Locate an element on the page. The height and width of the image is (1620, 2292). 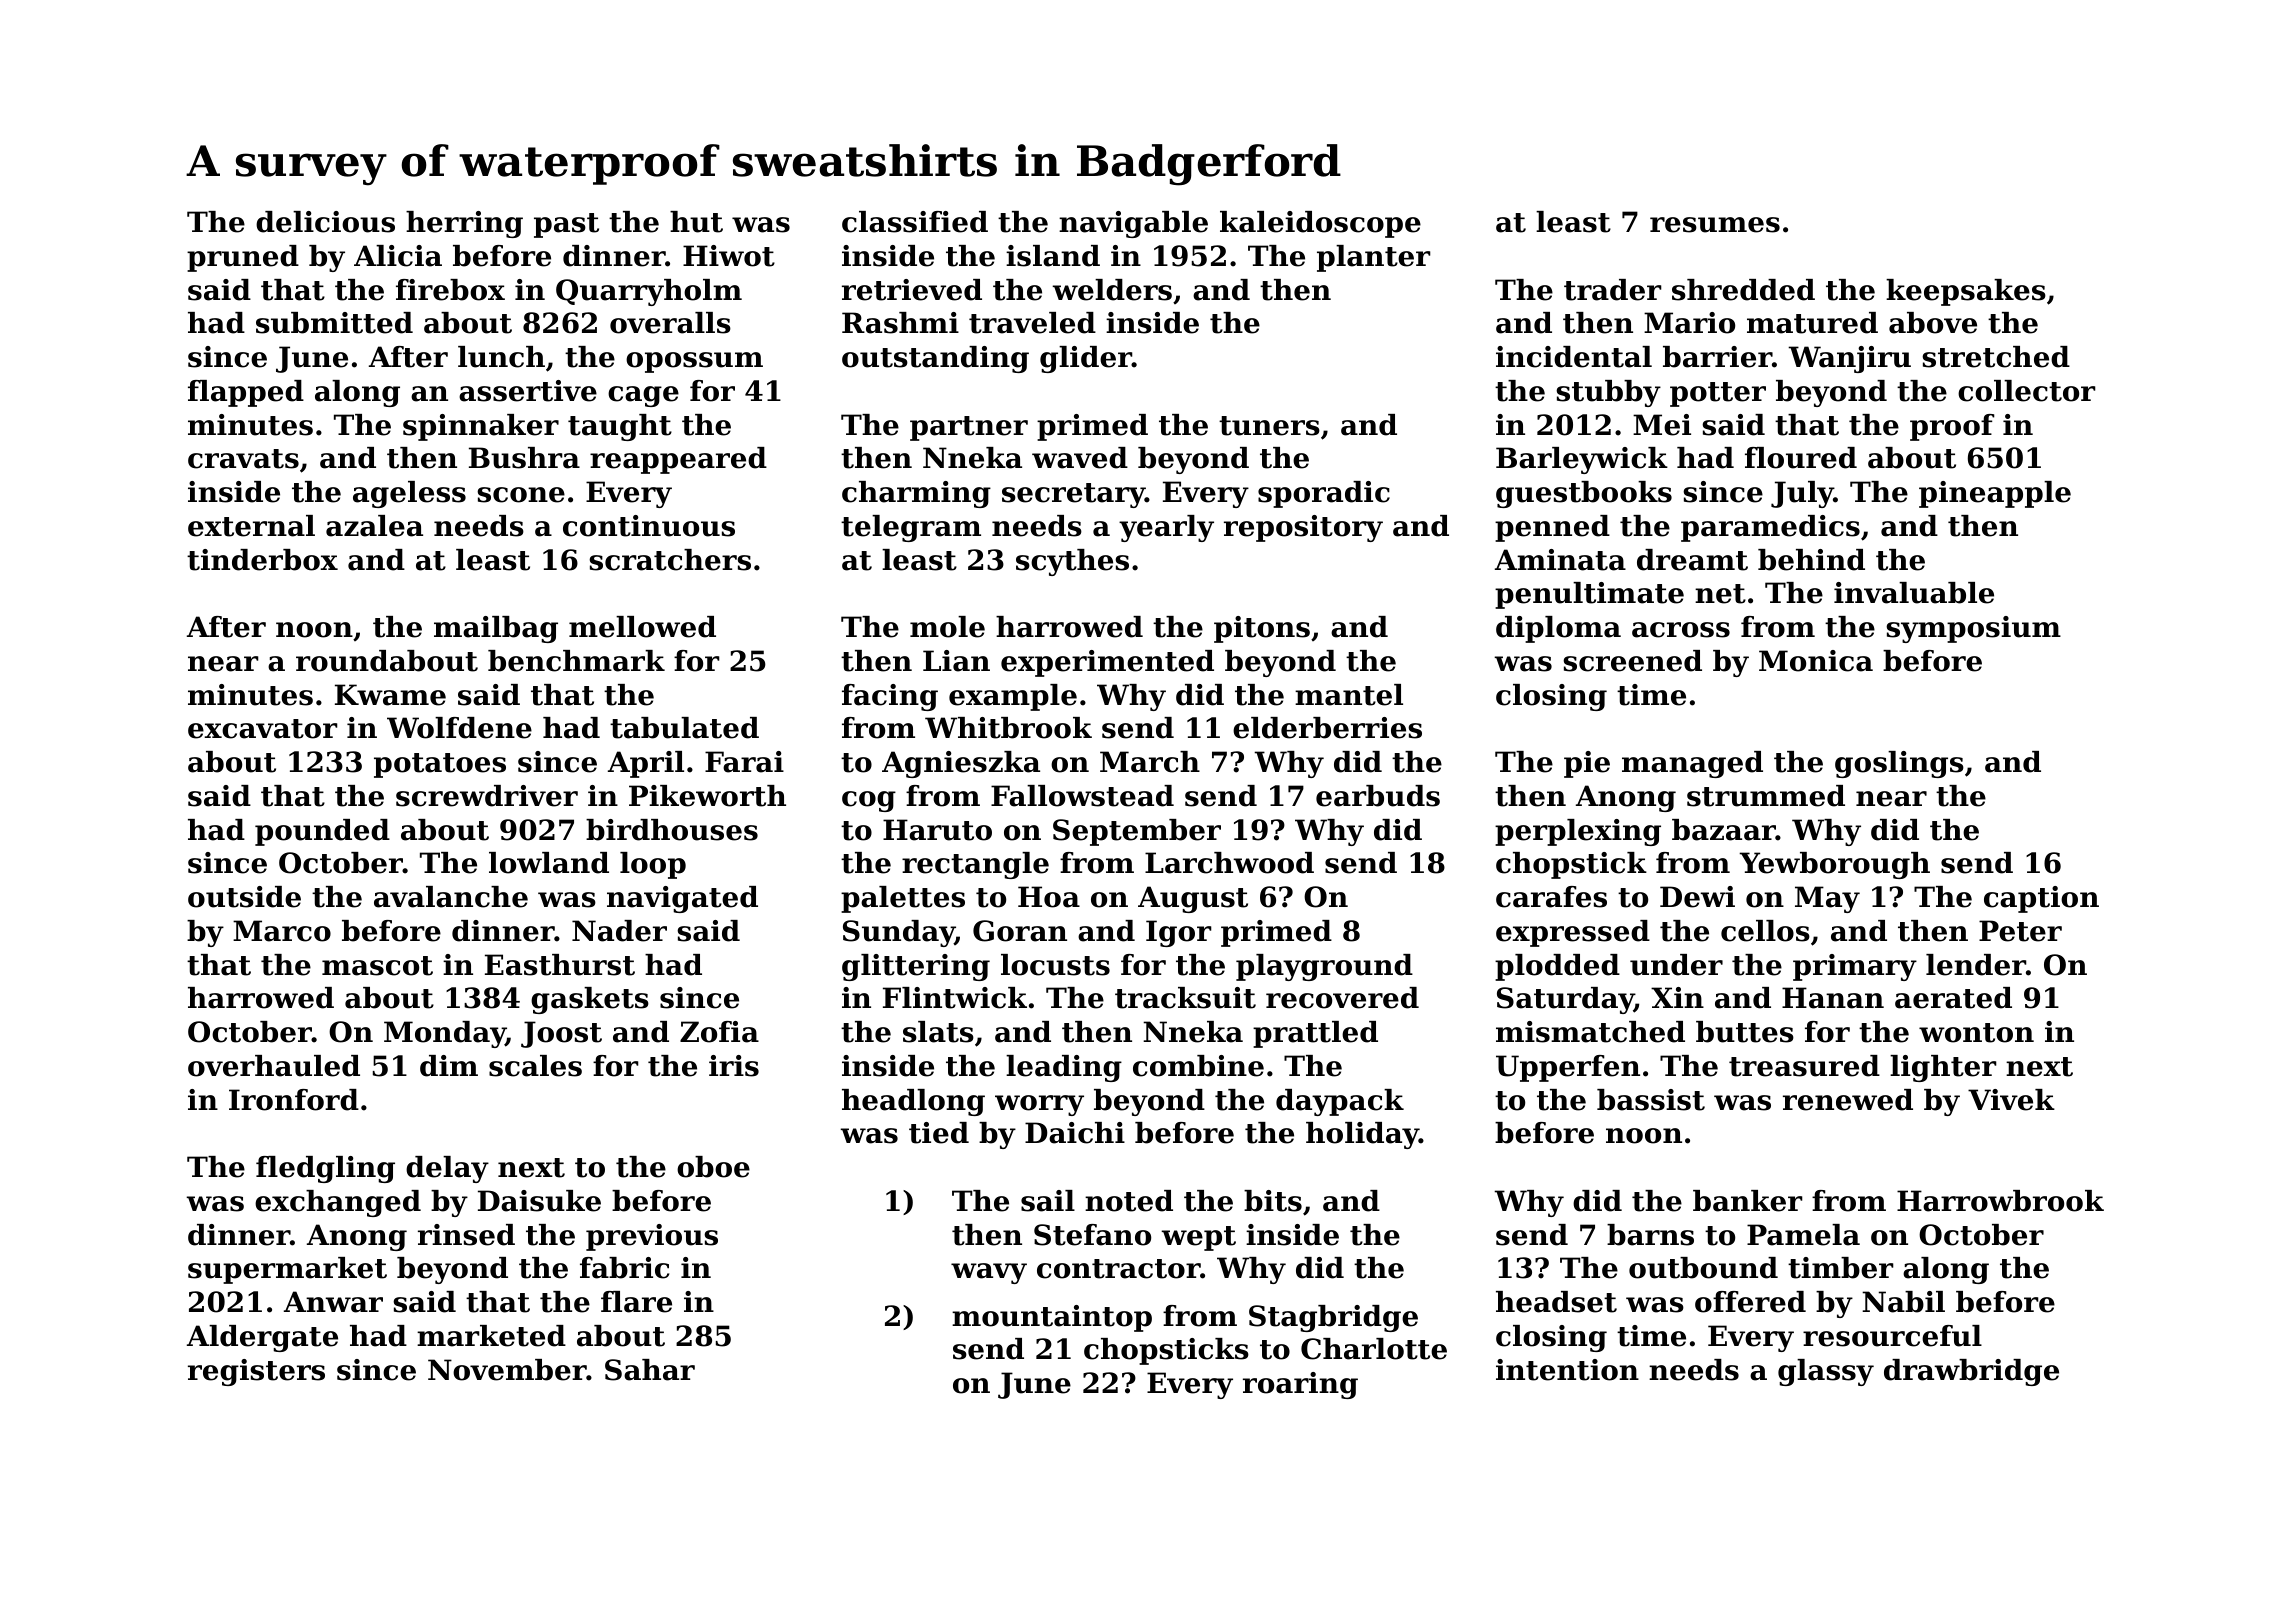
overhauled is located at coordinates (274, 1066).
